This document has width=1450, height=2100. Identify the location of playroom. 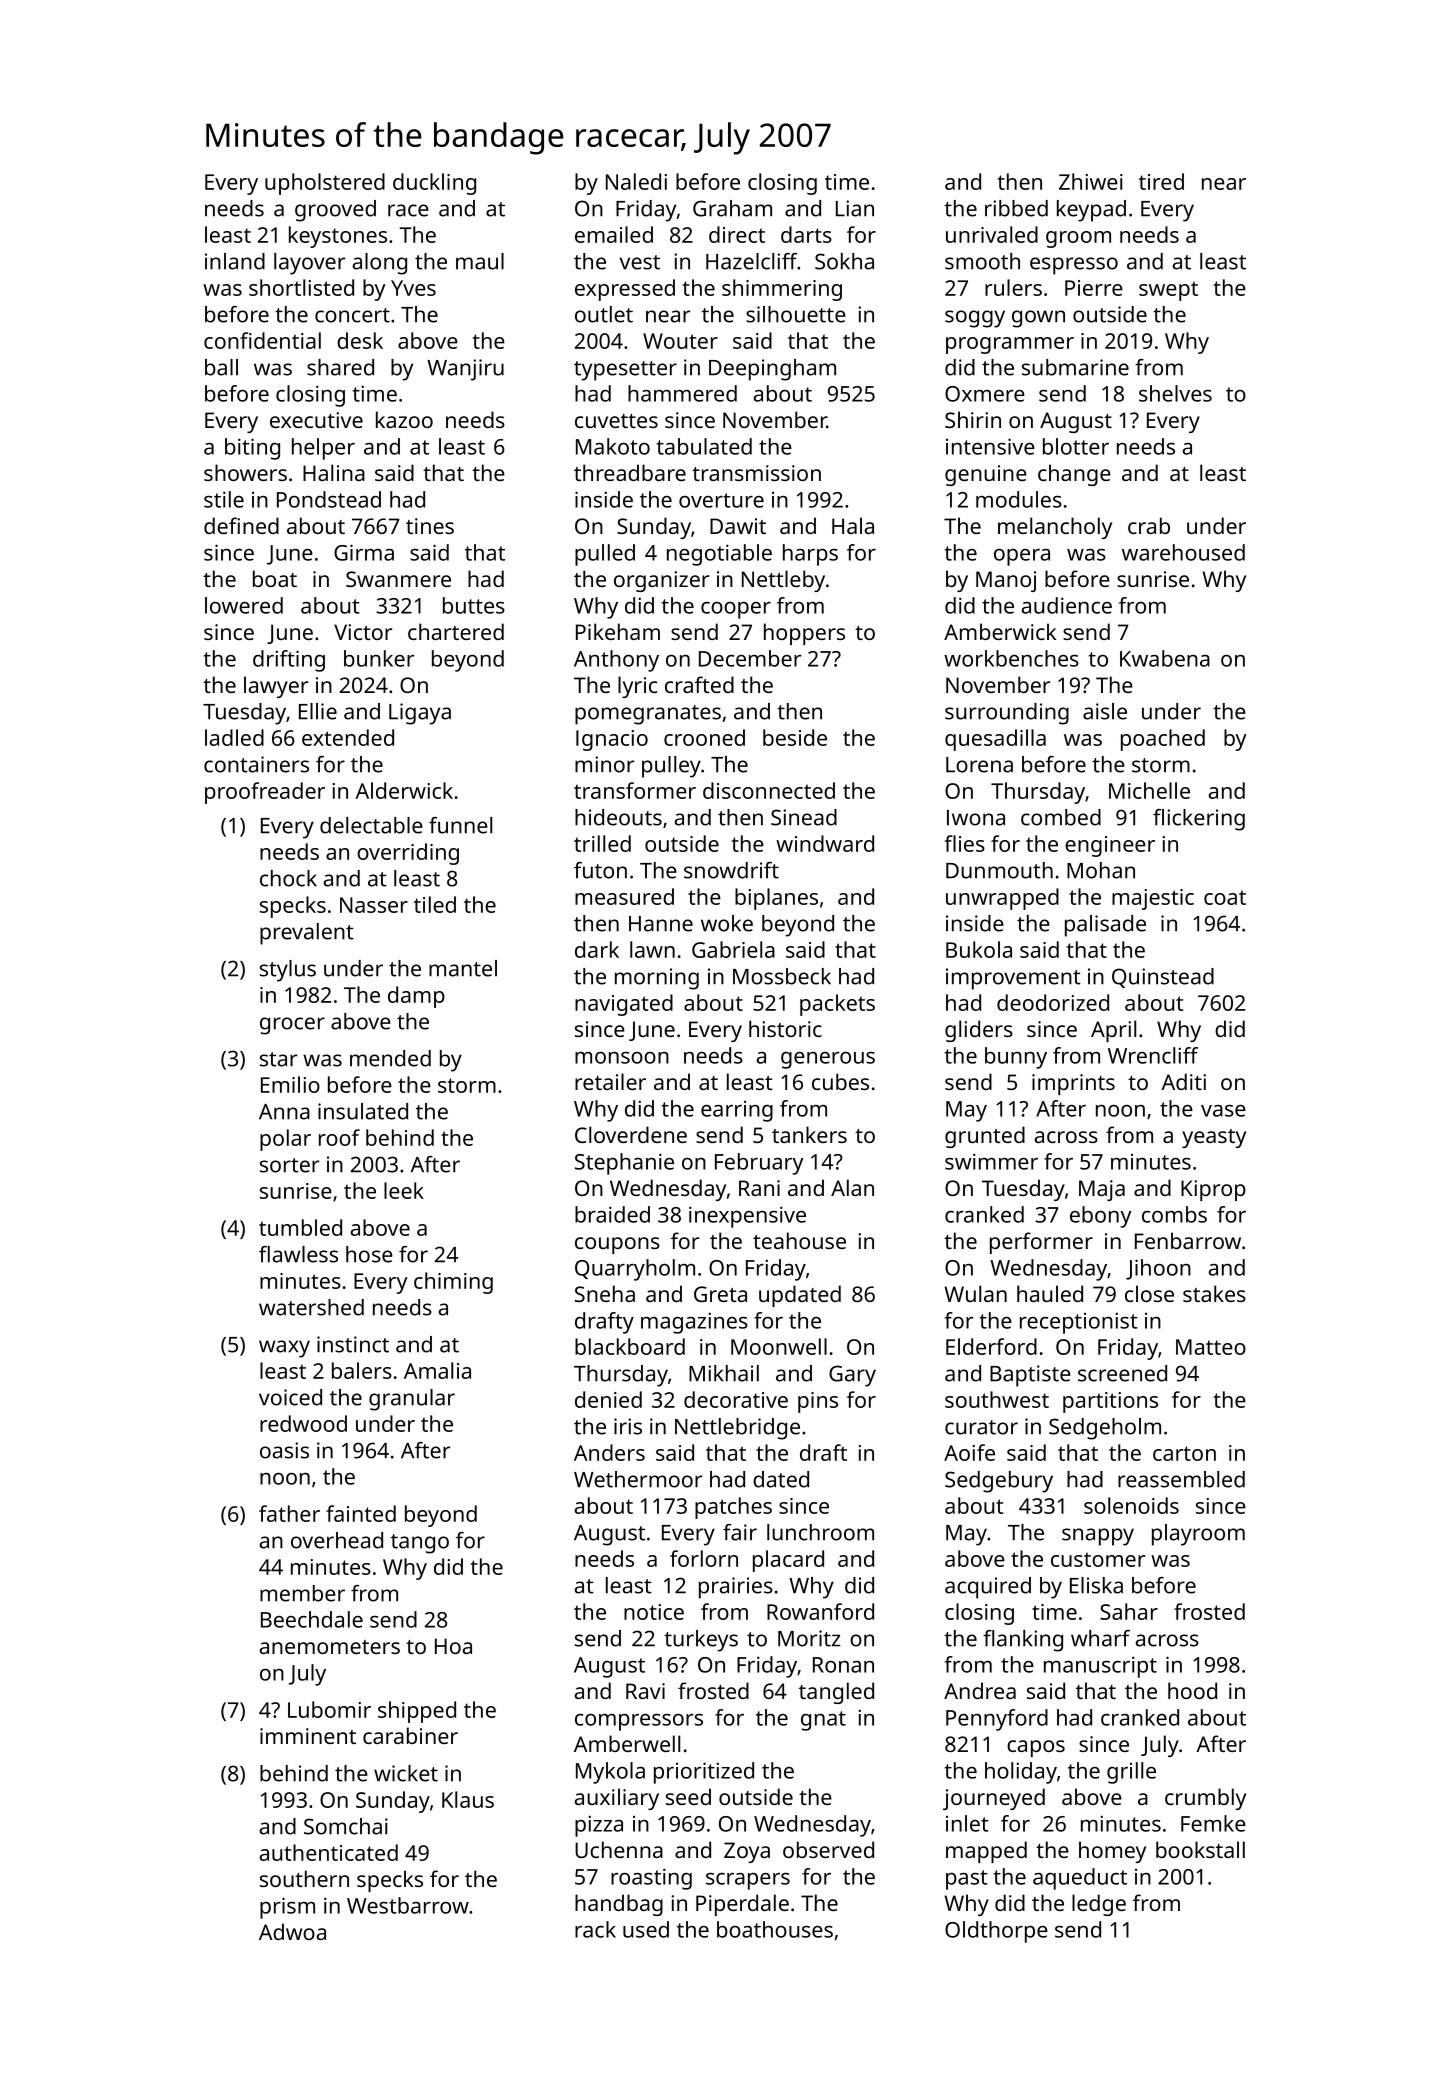
(1198, 1535).
